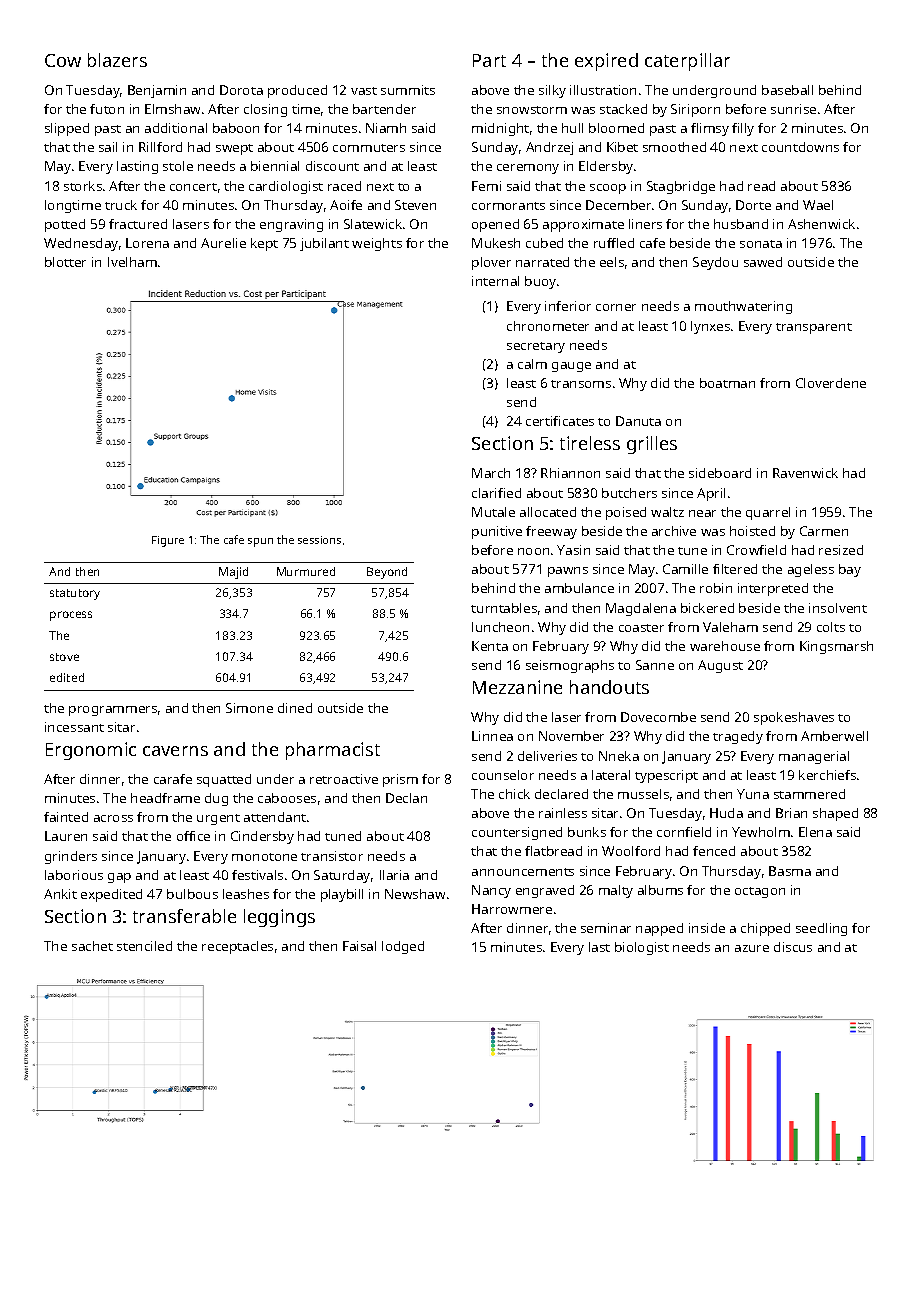  What do you see at coordinates (324, 244) in the screenshot?
I see `jubilant` at bounding box center [324, 244].
